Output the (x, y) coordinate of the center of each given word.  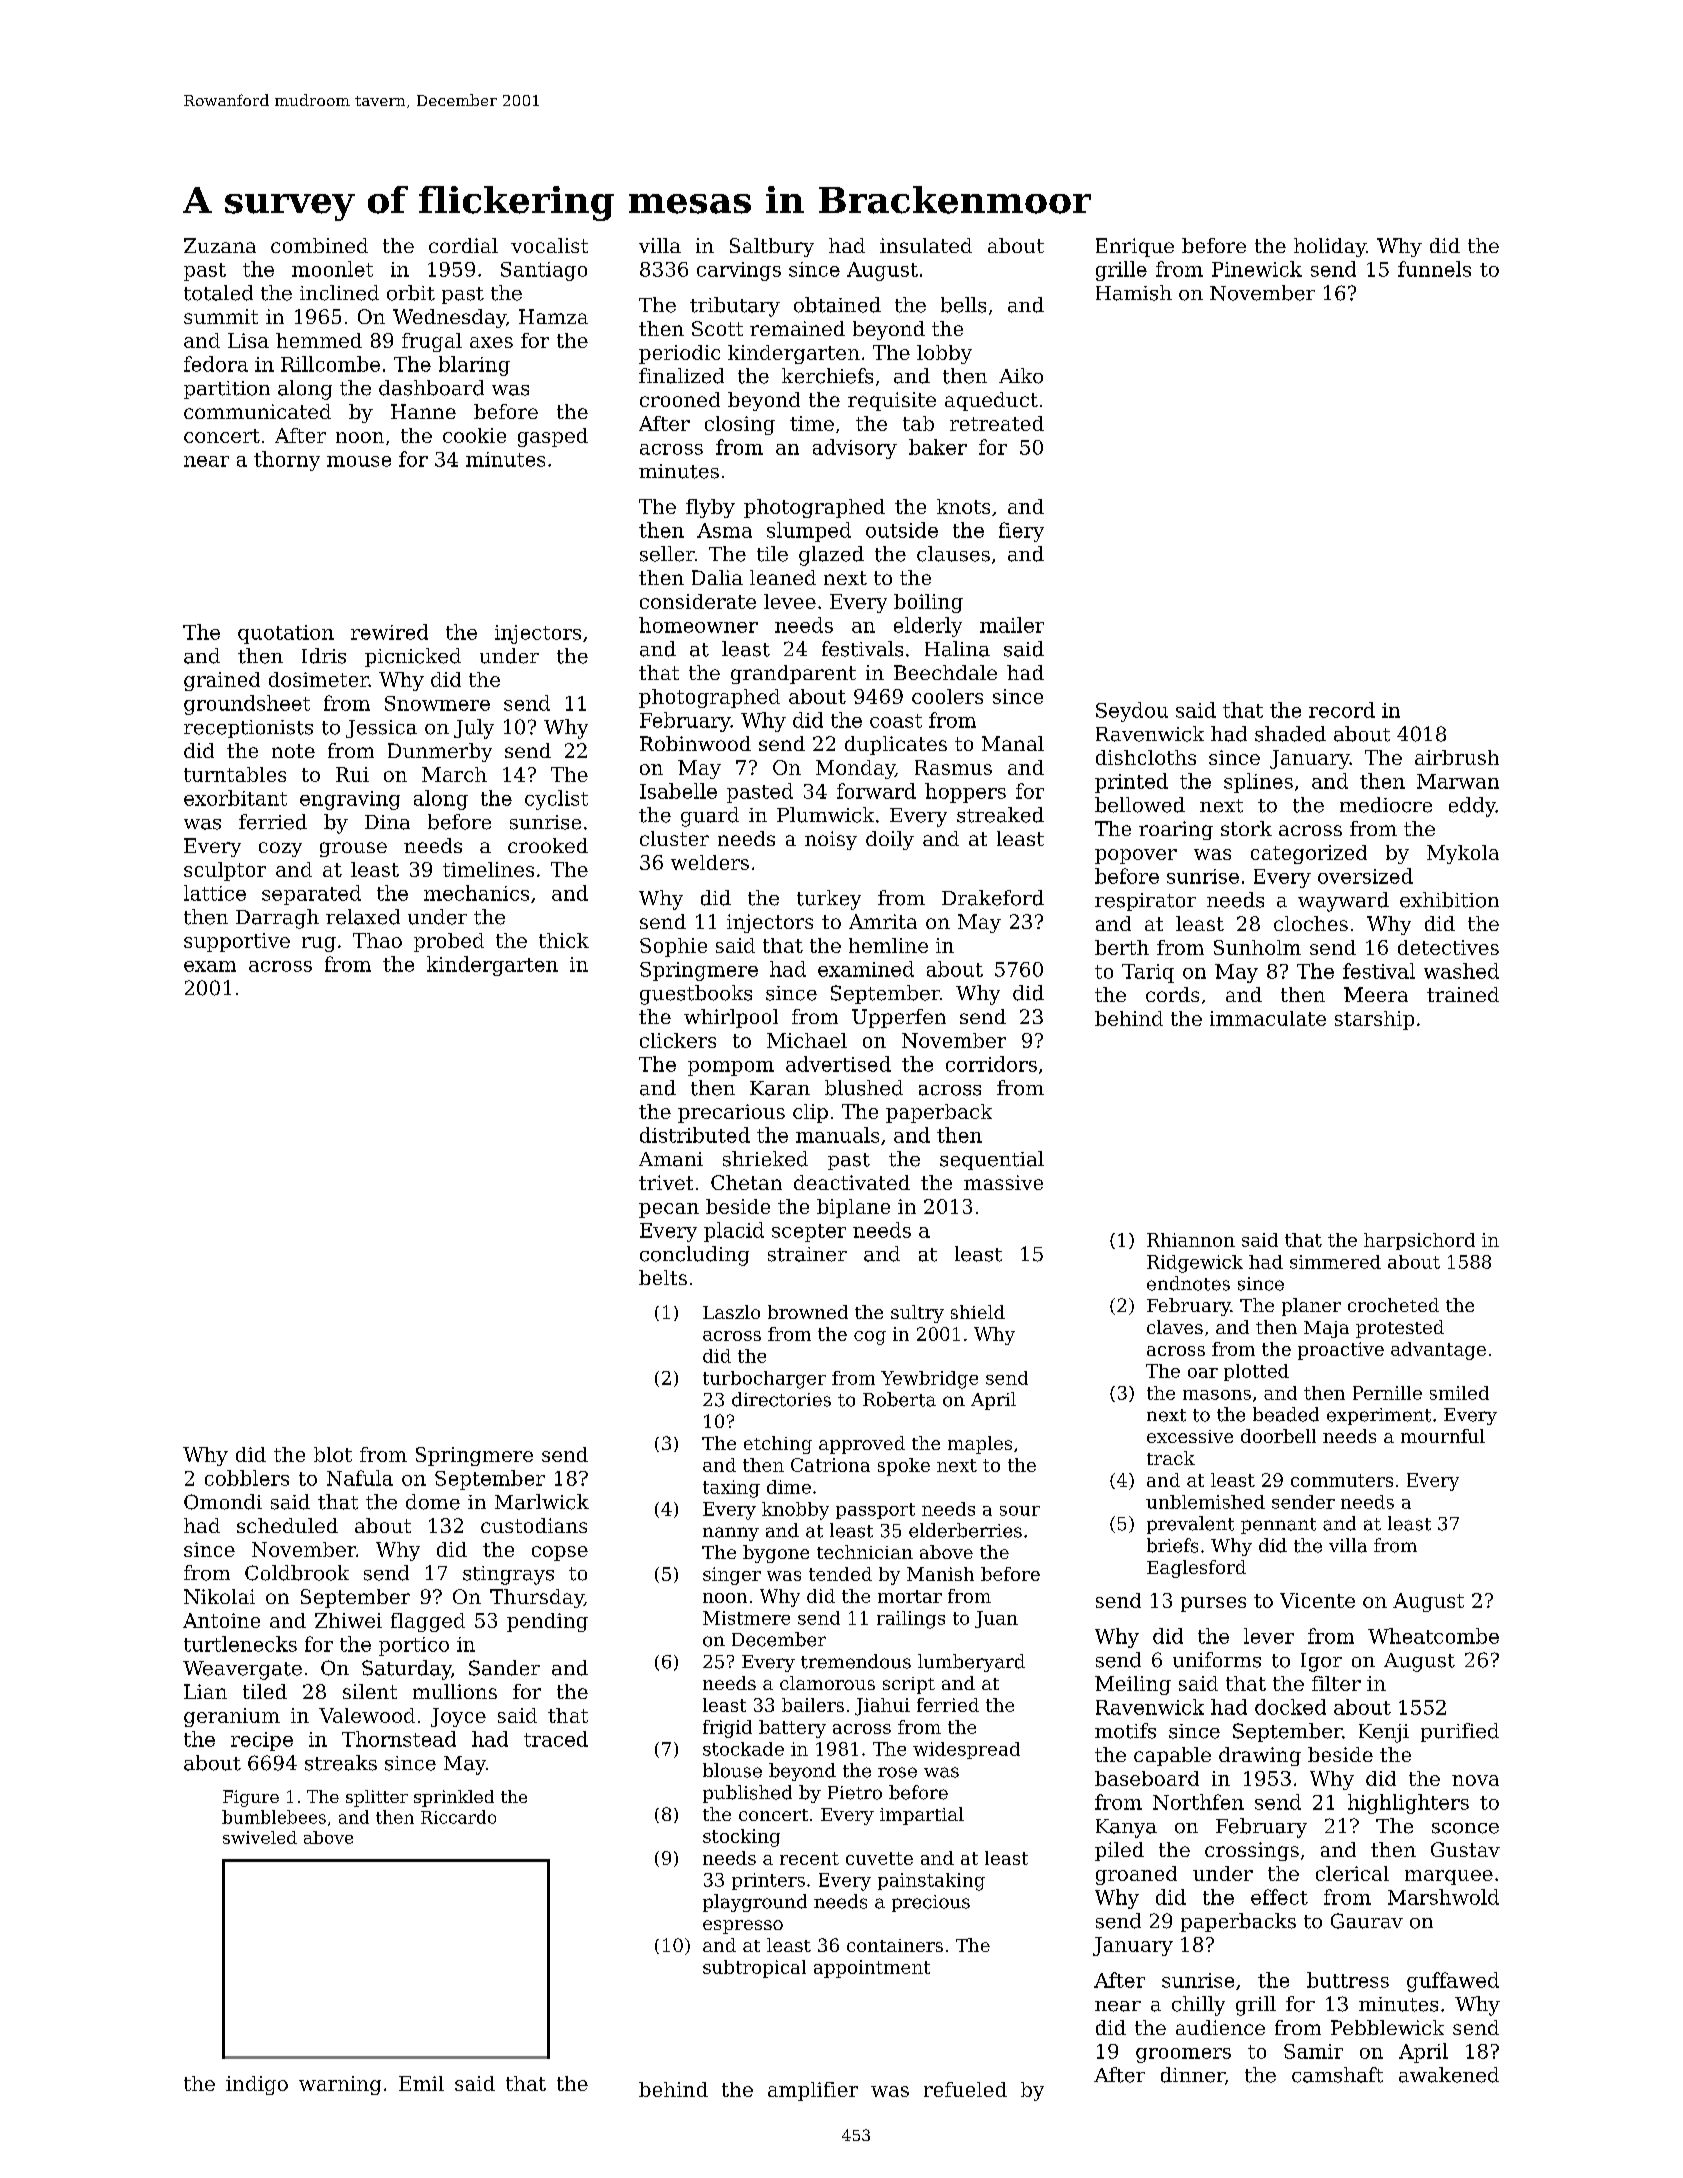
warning (340, 2085)
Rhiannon (1191, 1240)
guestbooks (696, 995)
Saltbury (772, 247)
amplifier (813, 2091)
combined (319, 245)
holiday (1330, 247)
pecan (669, 1210)
